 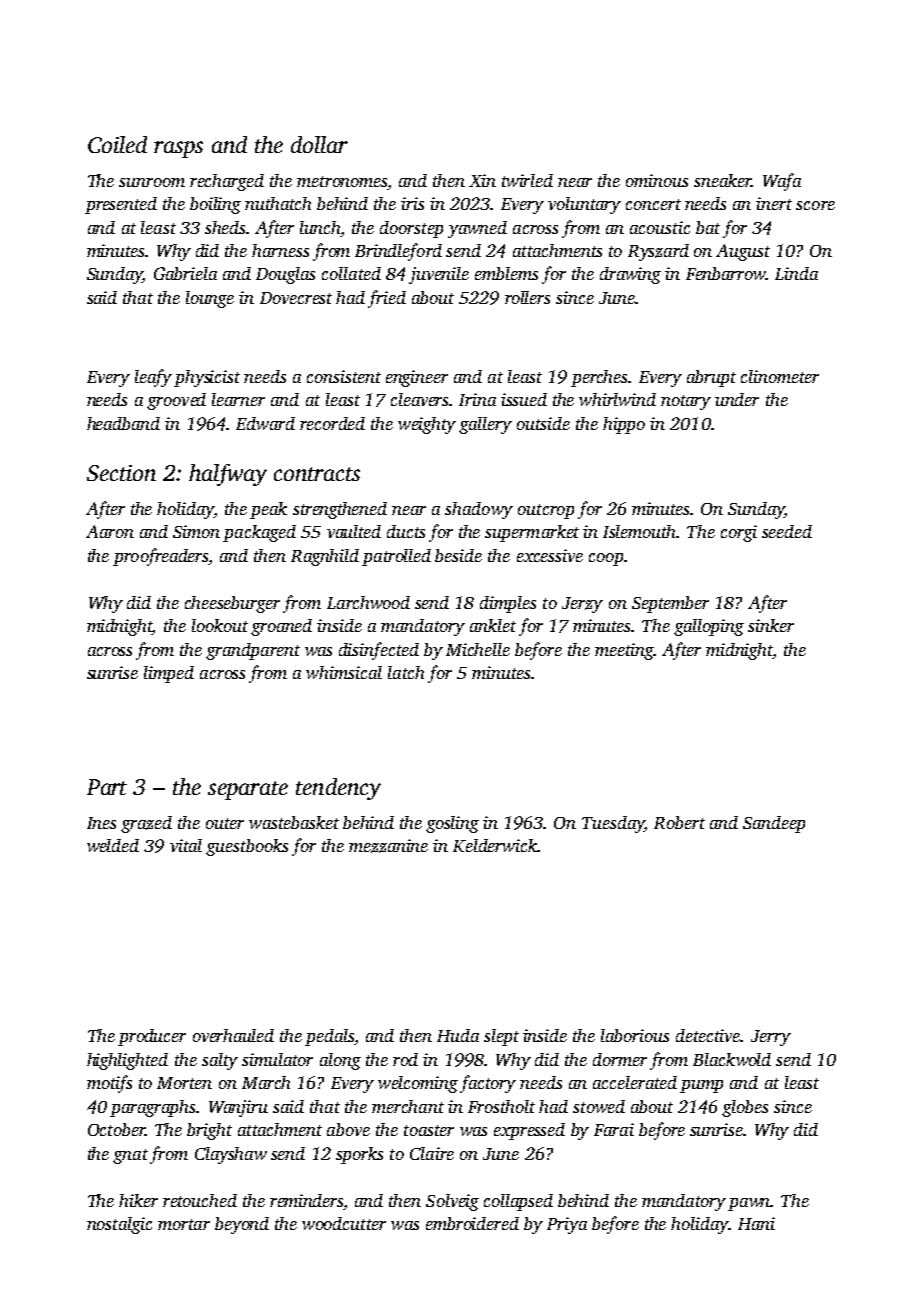 What do you see at coordinates (472, 1223) in the image?
I see `embroidered` at bounding box center [472, 1223].
